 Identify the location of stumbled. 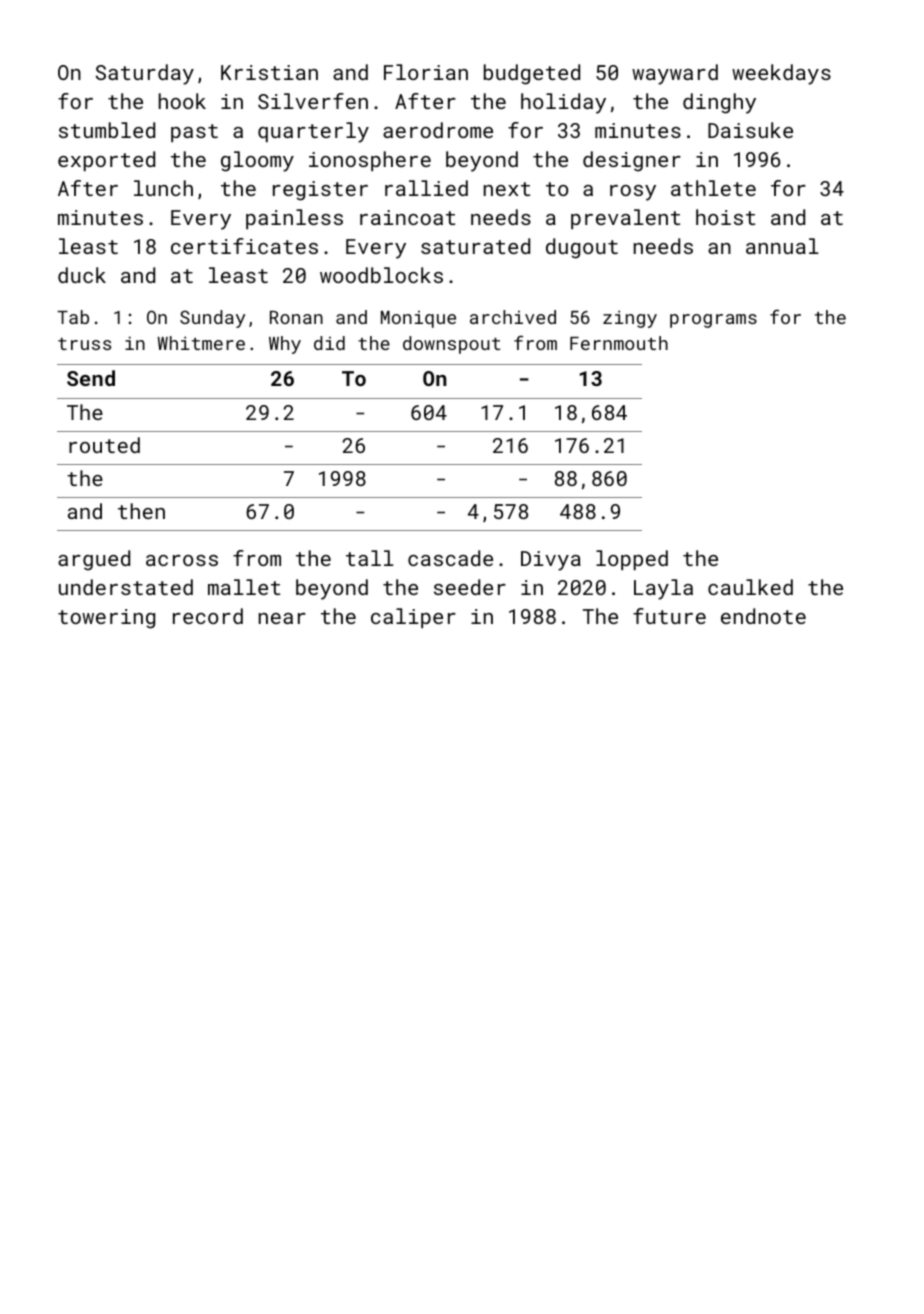
(107, 130).
